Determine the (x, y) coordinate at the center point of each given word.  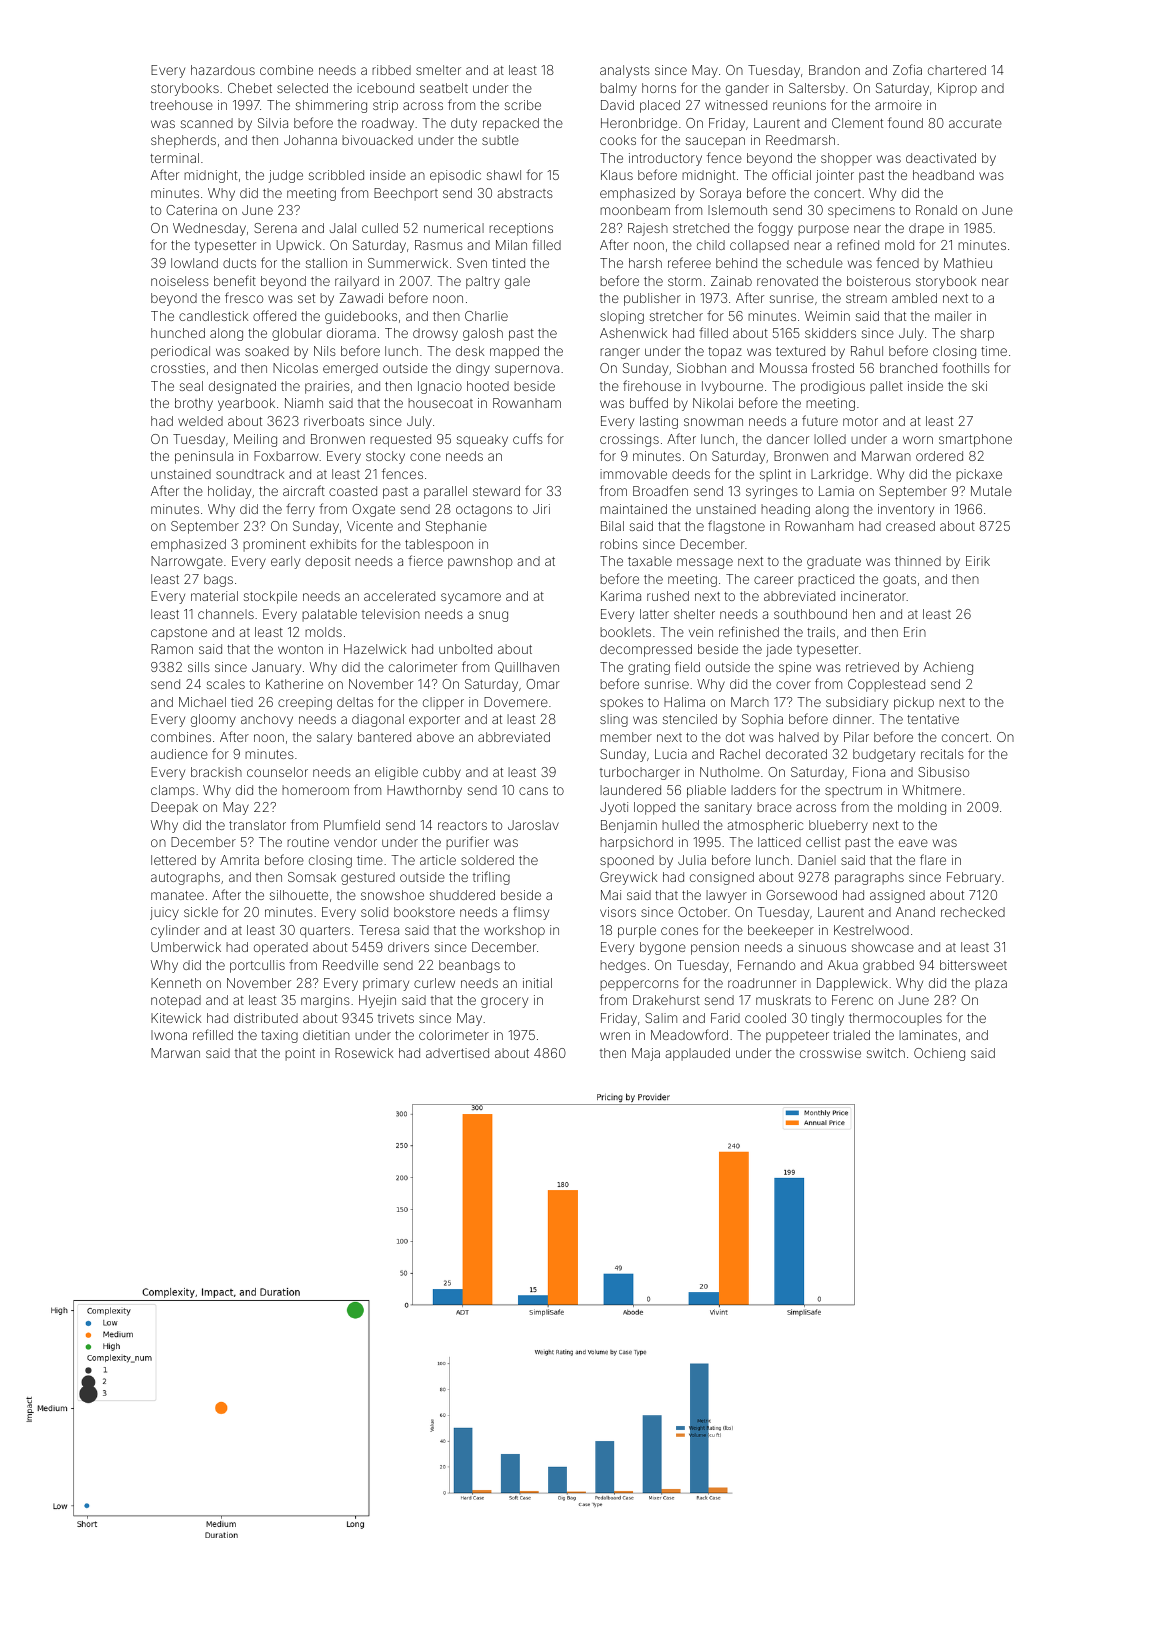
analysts (625, 71)
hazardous (223, 70)
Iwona (169, 1035)
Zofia (907, 69)
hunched (178, 333)
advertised (457, 1053)
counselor (277, 772)
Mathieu (968, 263)
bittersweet (973, 965)
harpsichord (636, 843)
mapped (514, 352)
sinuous (822, 947)
